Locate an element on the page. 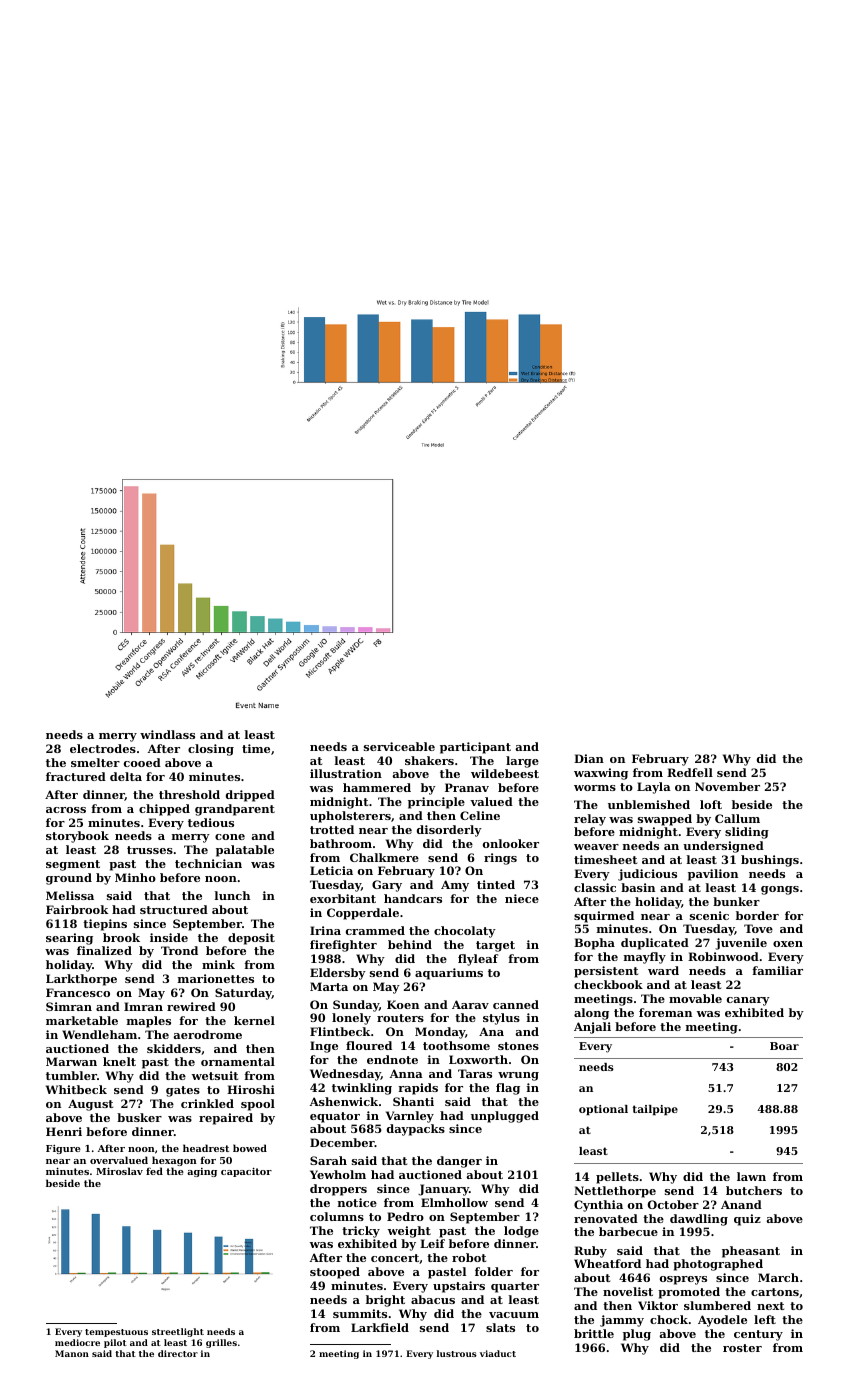  firefighter is located at coordinates (343, 946).
